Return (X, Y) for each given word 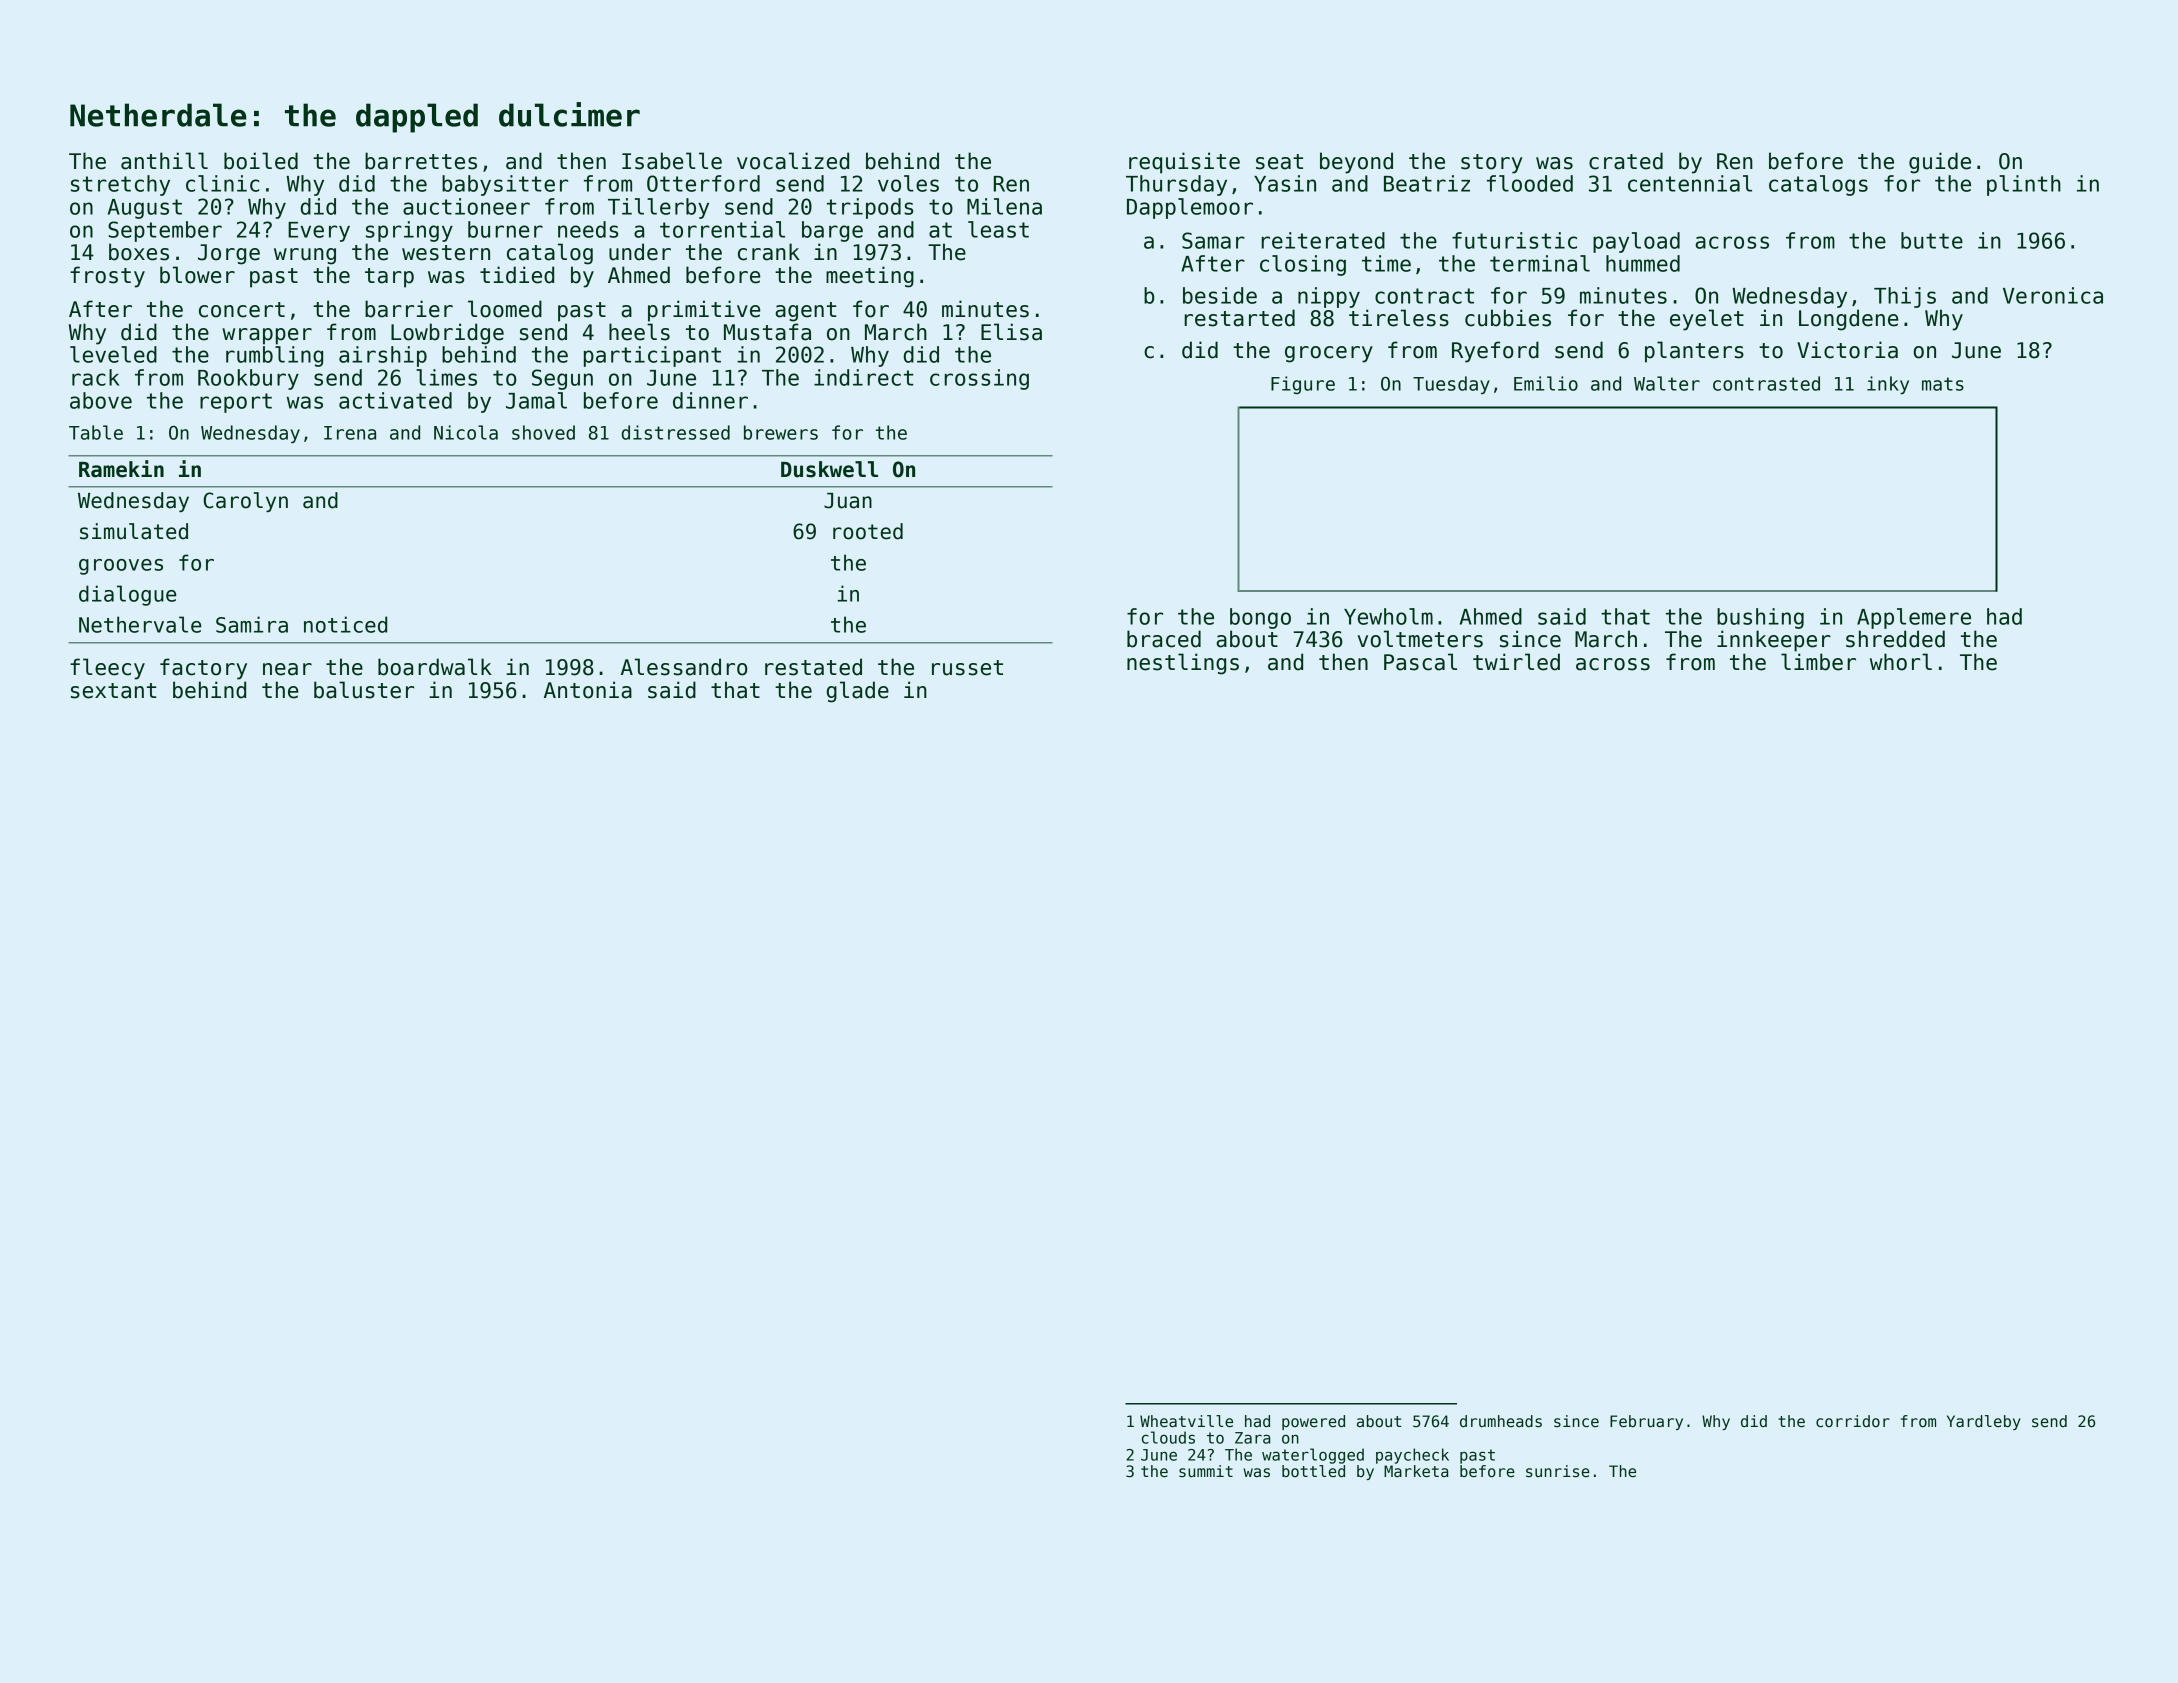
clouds (1168, 1437)
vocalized (793, 161)
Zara (1252, 1438)
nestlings (1183, 664)
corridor (1853, 1421)
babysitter (505, 185)
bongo (1260, 618)
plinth (2024, 185)
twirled (1516, 662)
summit (1206, 1471)
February (1646, 1422)
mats (1943, 384)
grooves (121, 567)
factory (203, 669)
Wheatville (1186, 1421)
